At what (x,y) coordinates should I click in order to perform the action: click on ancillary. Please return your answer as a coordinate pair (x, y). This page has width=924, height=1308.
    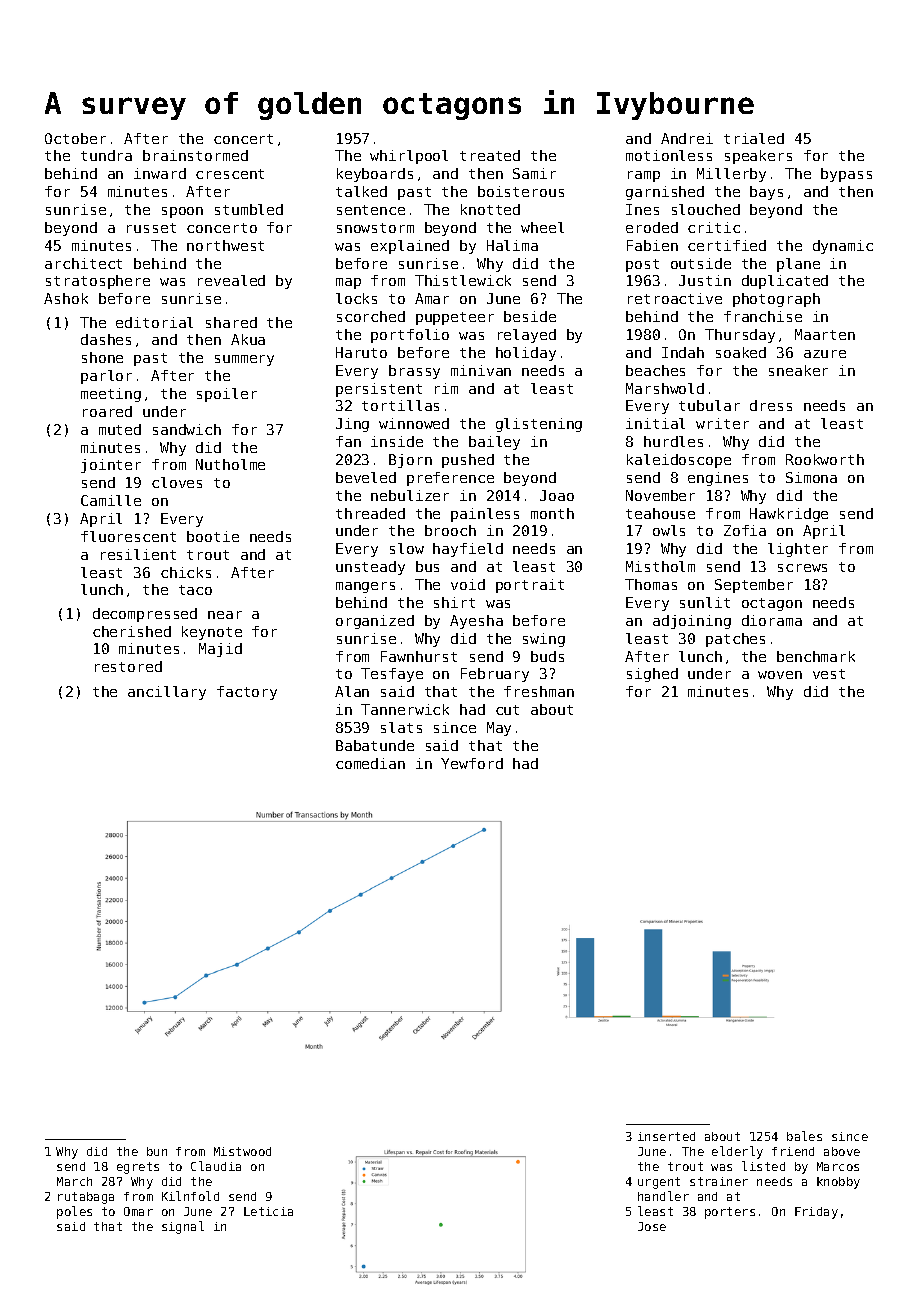
    Looking at the image, I should click on (167, 693).
